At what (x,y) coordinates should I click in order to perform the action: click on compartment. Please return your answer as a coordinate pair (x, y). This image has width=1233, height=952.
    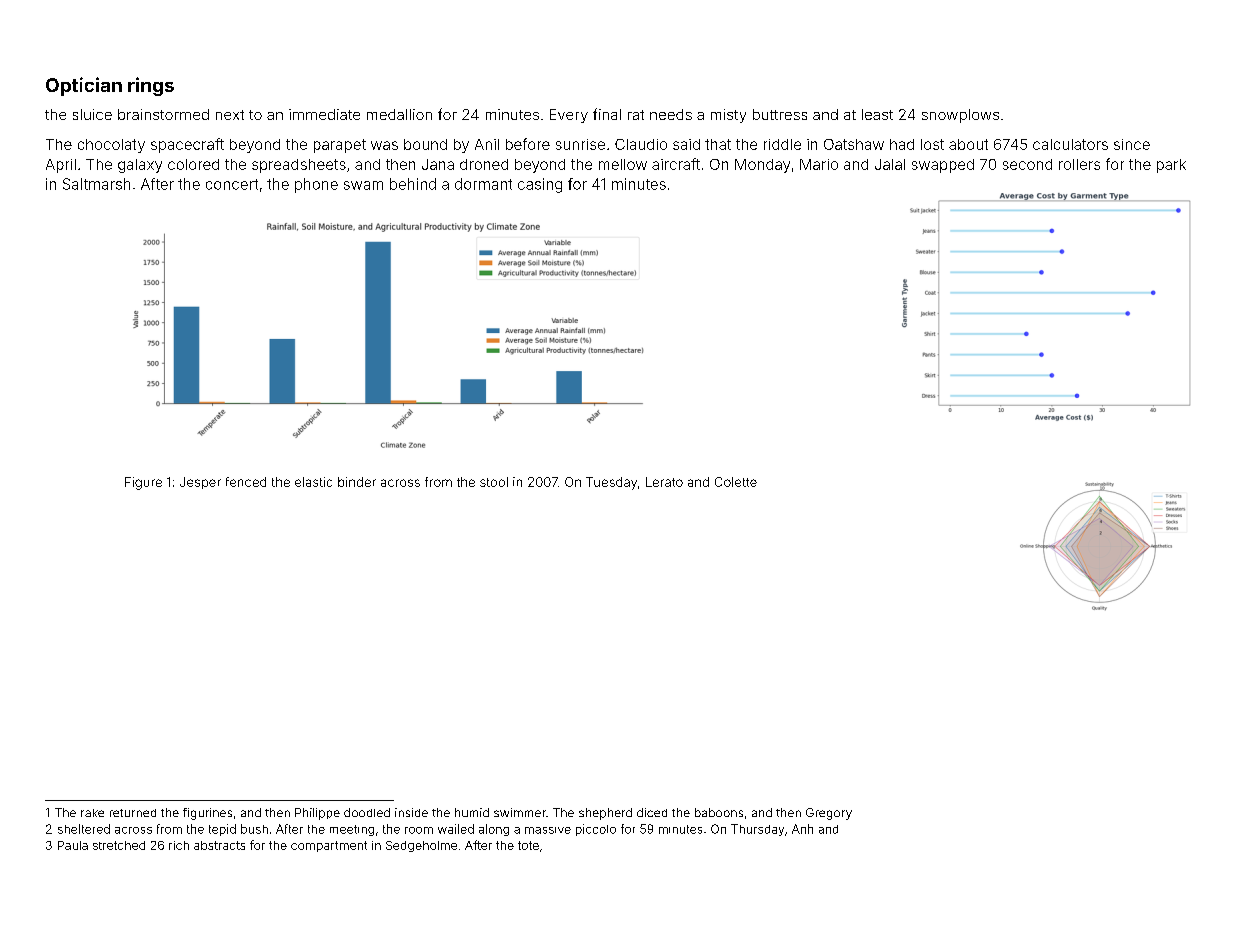
    Looking at the image, I should click on (329, 846).
